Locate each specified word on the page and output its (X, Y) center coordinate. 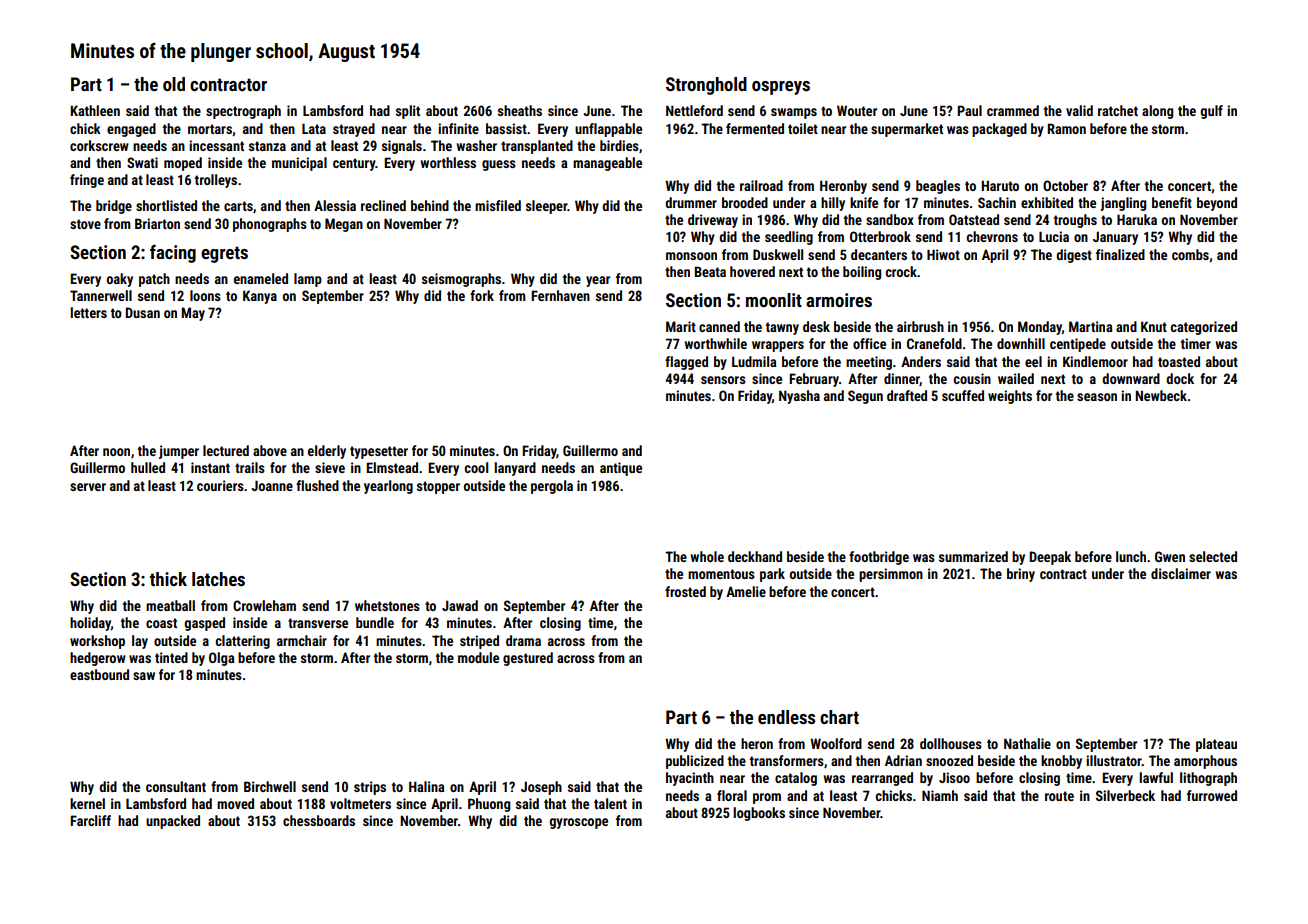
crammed (1013, 110)
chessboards (319, 820)
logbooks (759, 814)
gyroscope (578, 823)
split (408, 112)
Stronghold (706, 86)
